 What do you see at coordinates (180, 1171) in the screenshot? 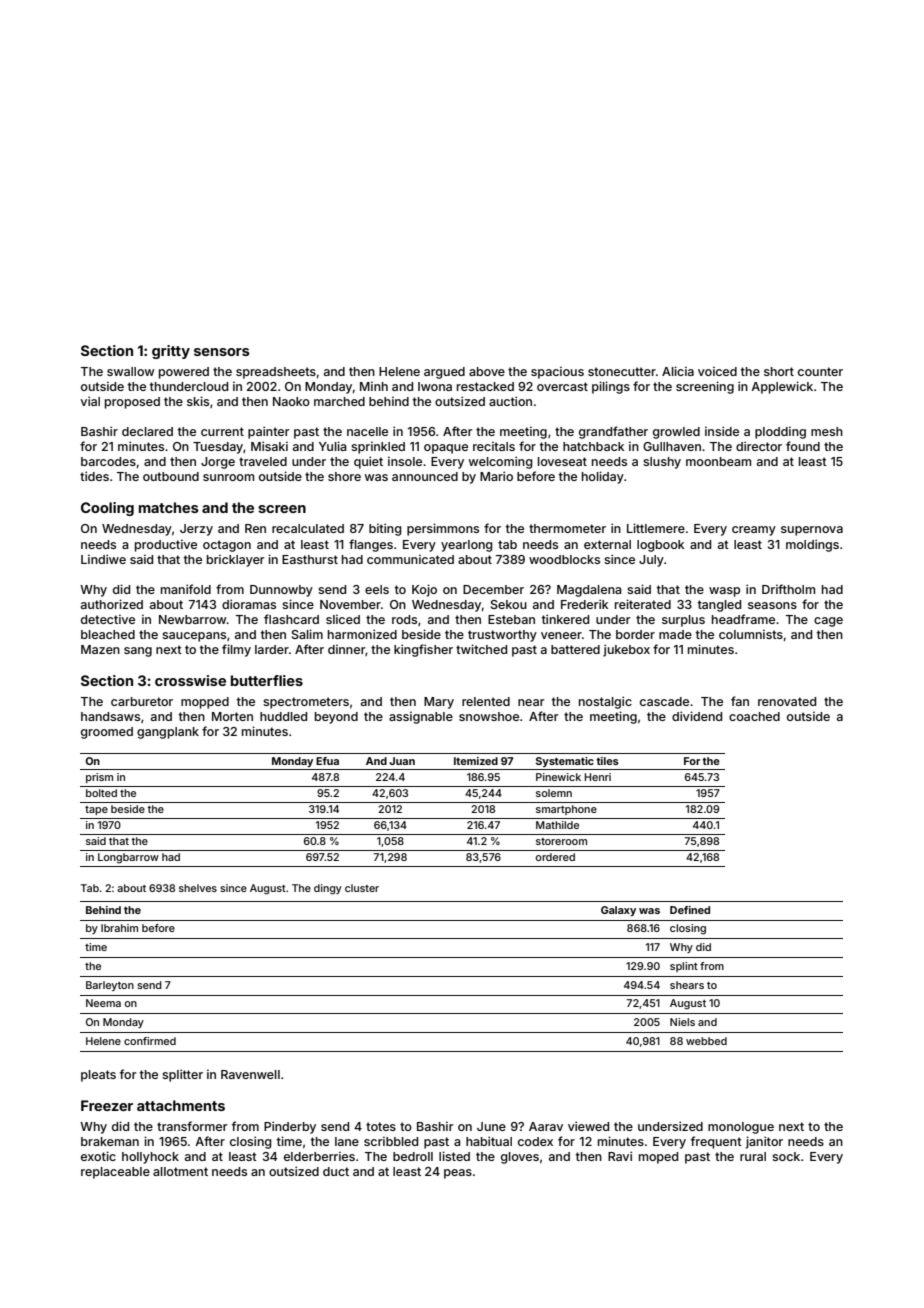
I see `allotment` at bounding box center [180, 1171].
